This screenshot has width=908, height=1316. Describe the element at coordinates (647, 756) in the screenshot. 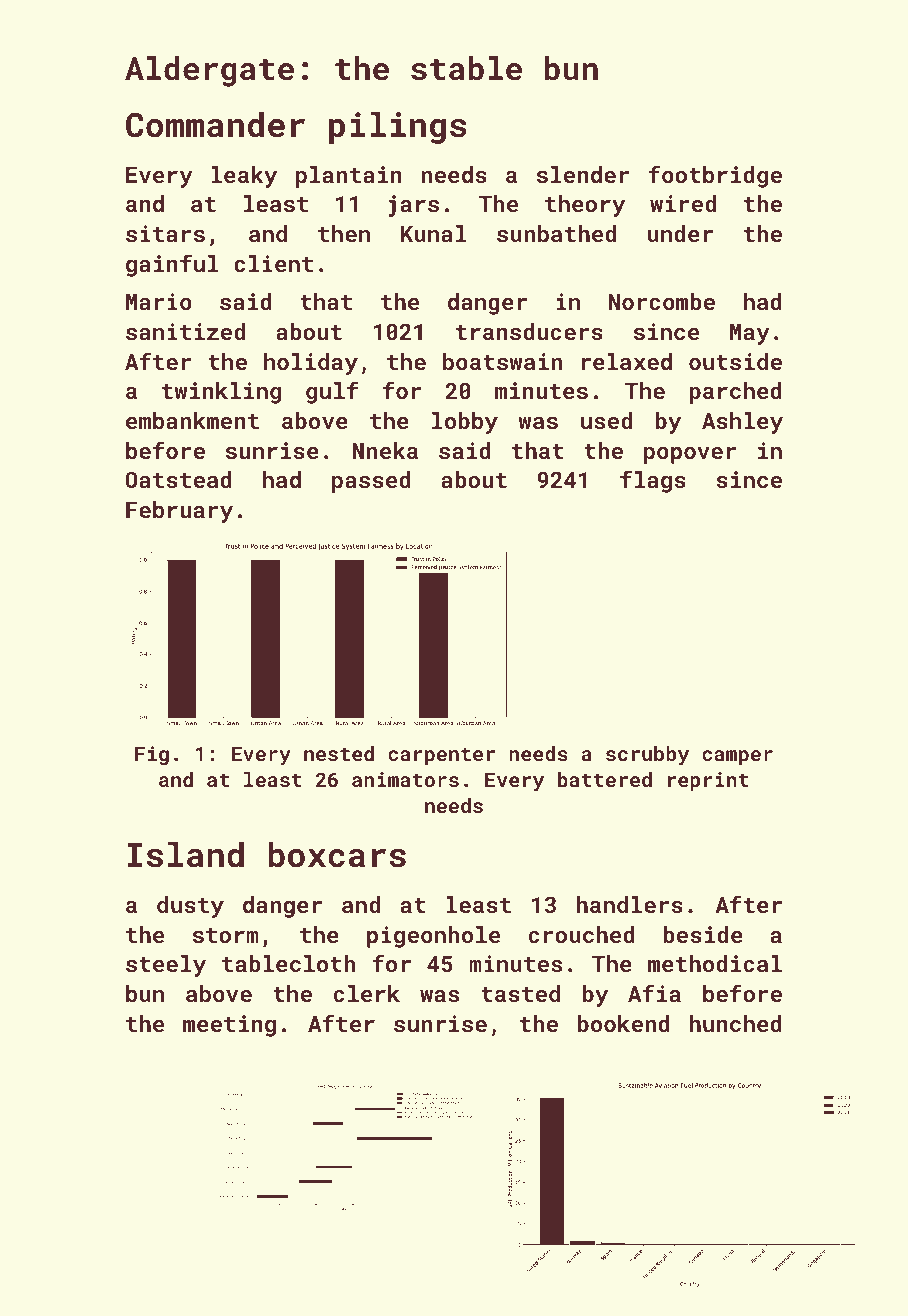

I see `scrubby` at that location.
